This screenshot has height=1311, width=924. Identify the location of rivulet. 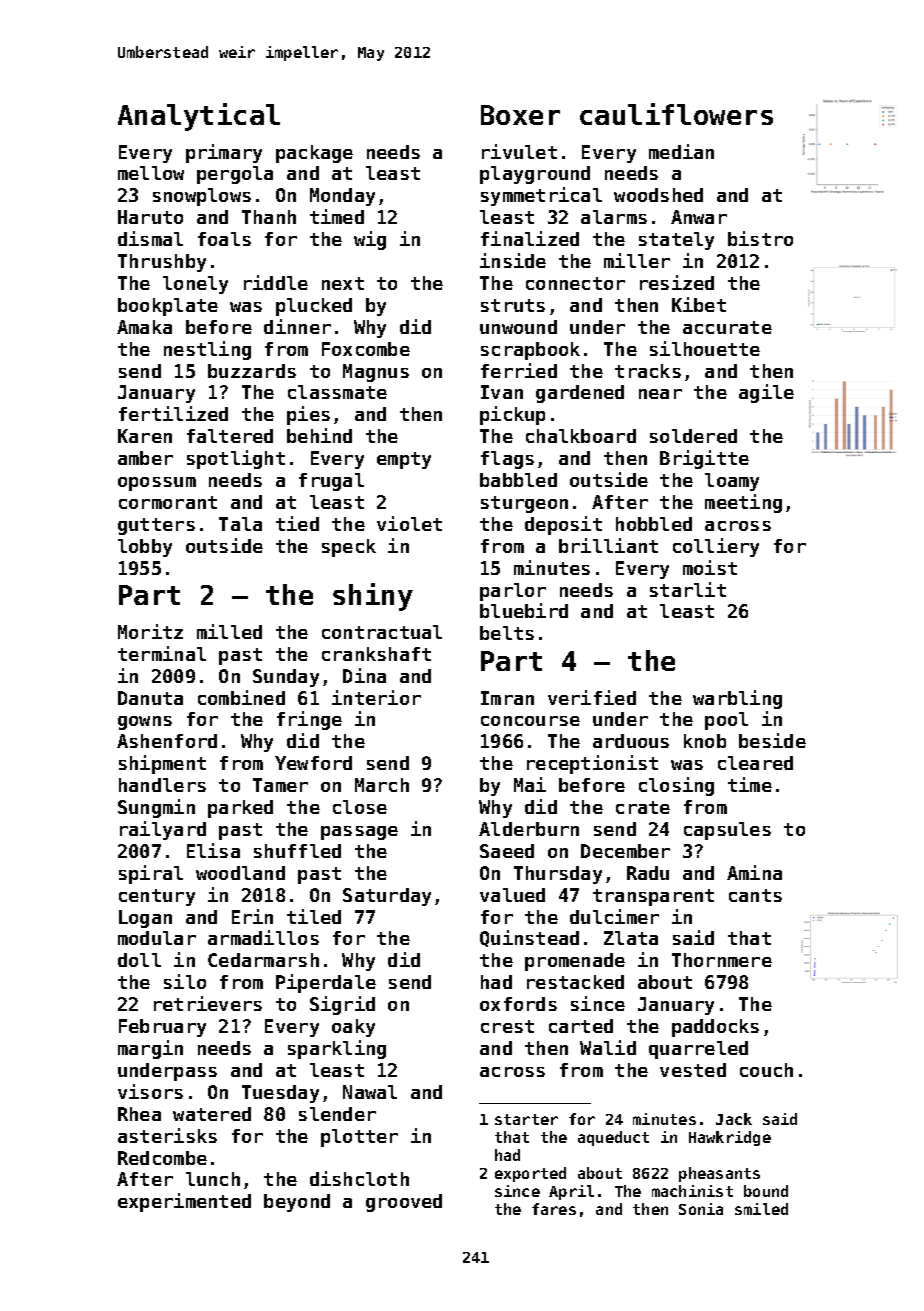
(519, 151).
